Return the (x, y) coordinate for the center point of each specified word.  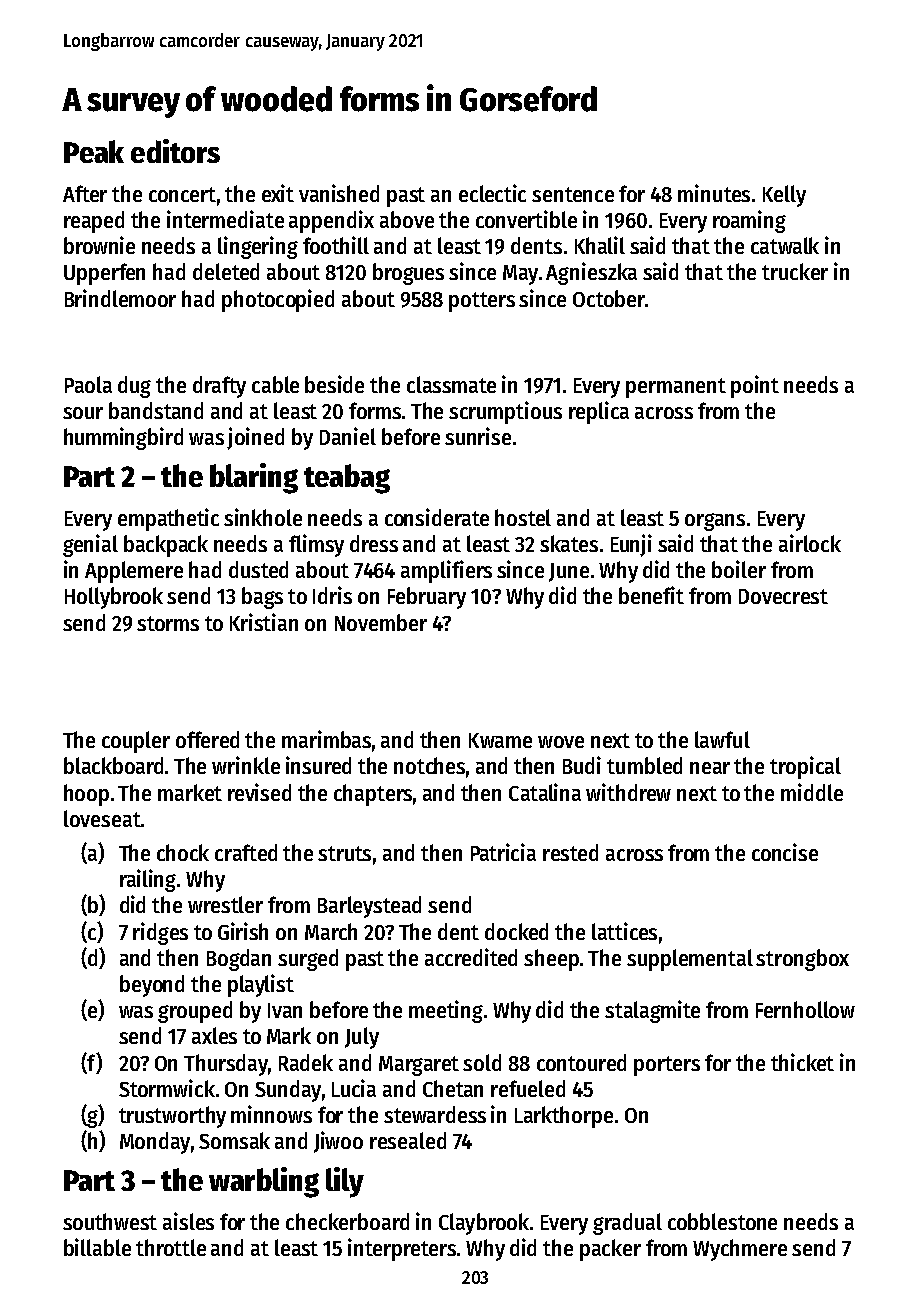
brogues (408, 274)
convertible (526, 219)
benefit (651, 595)
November (381, 622)
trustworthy (172, 1117)
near (710, 768)
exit (278, 193)
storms (168, 623)
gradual (627, 1224)
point (755, 386)
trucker (795, 271)
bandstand (156, 410)
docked (516, 931)
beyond (152, 986)
